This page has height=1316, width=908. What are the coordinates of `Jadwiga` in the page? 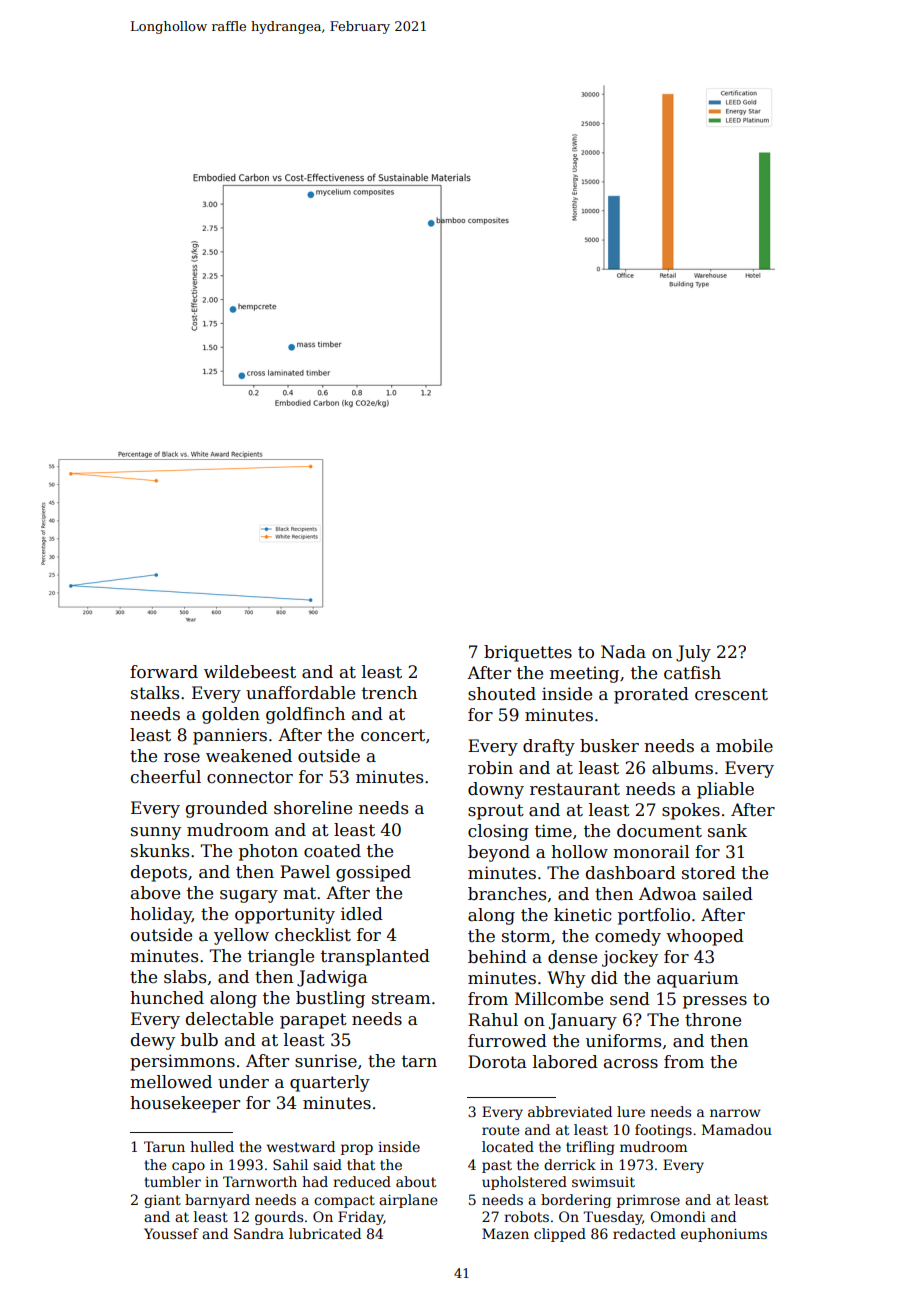 It's located at (332, 978).
